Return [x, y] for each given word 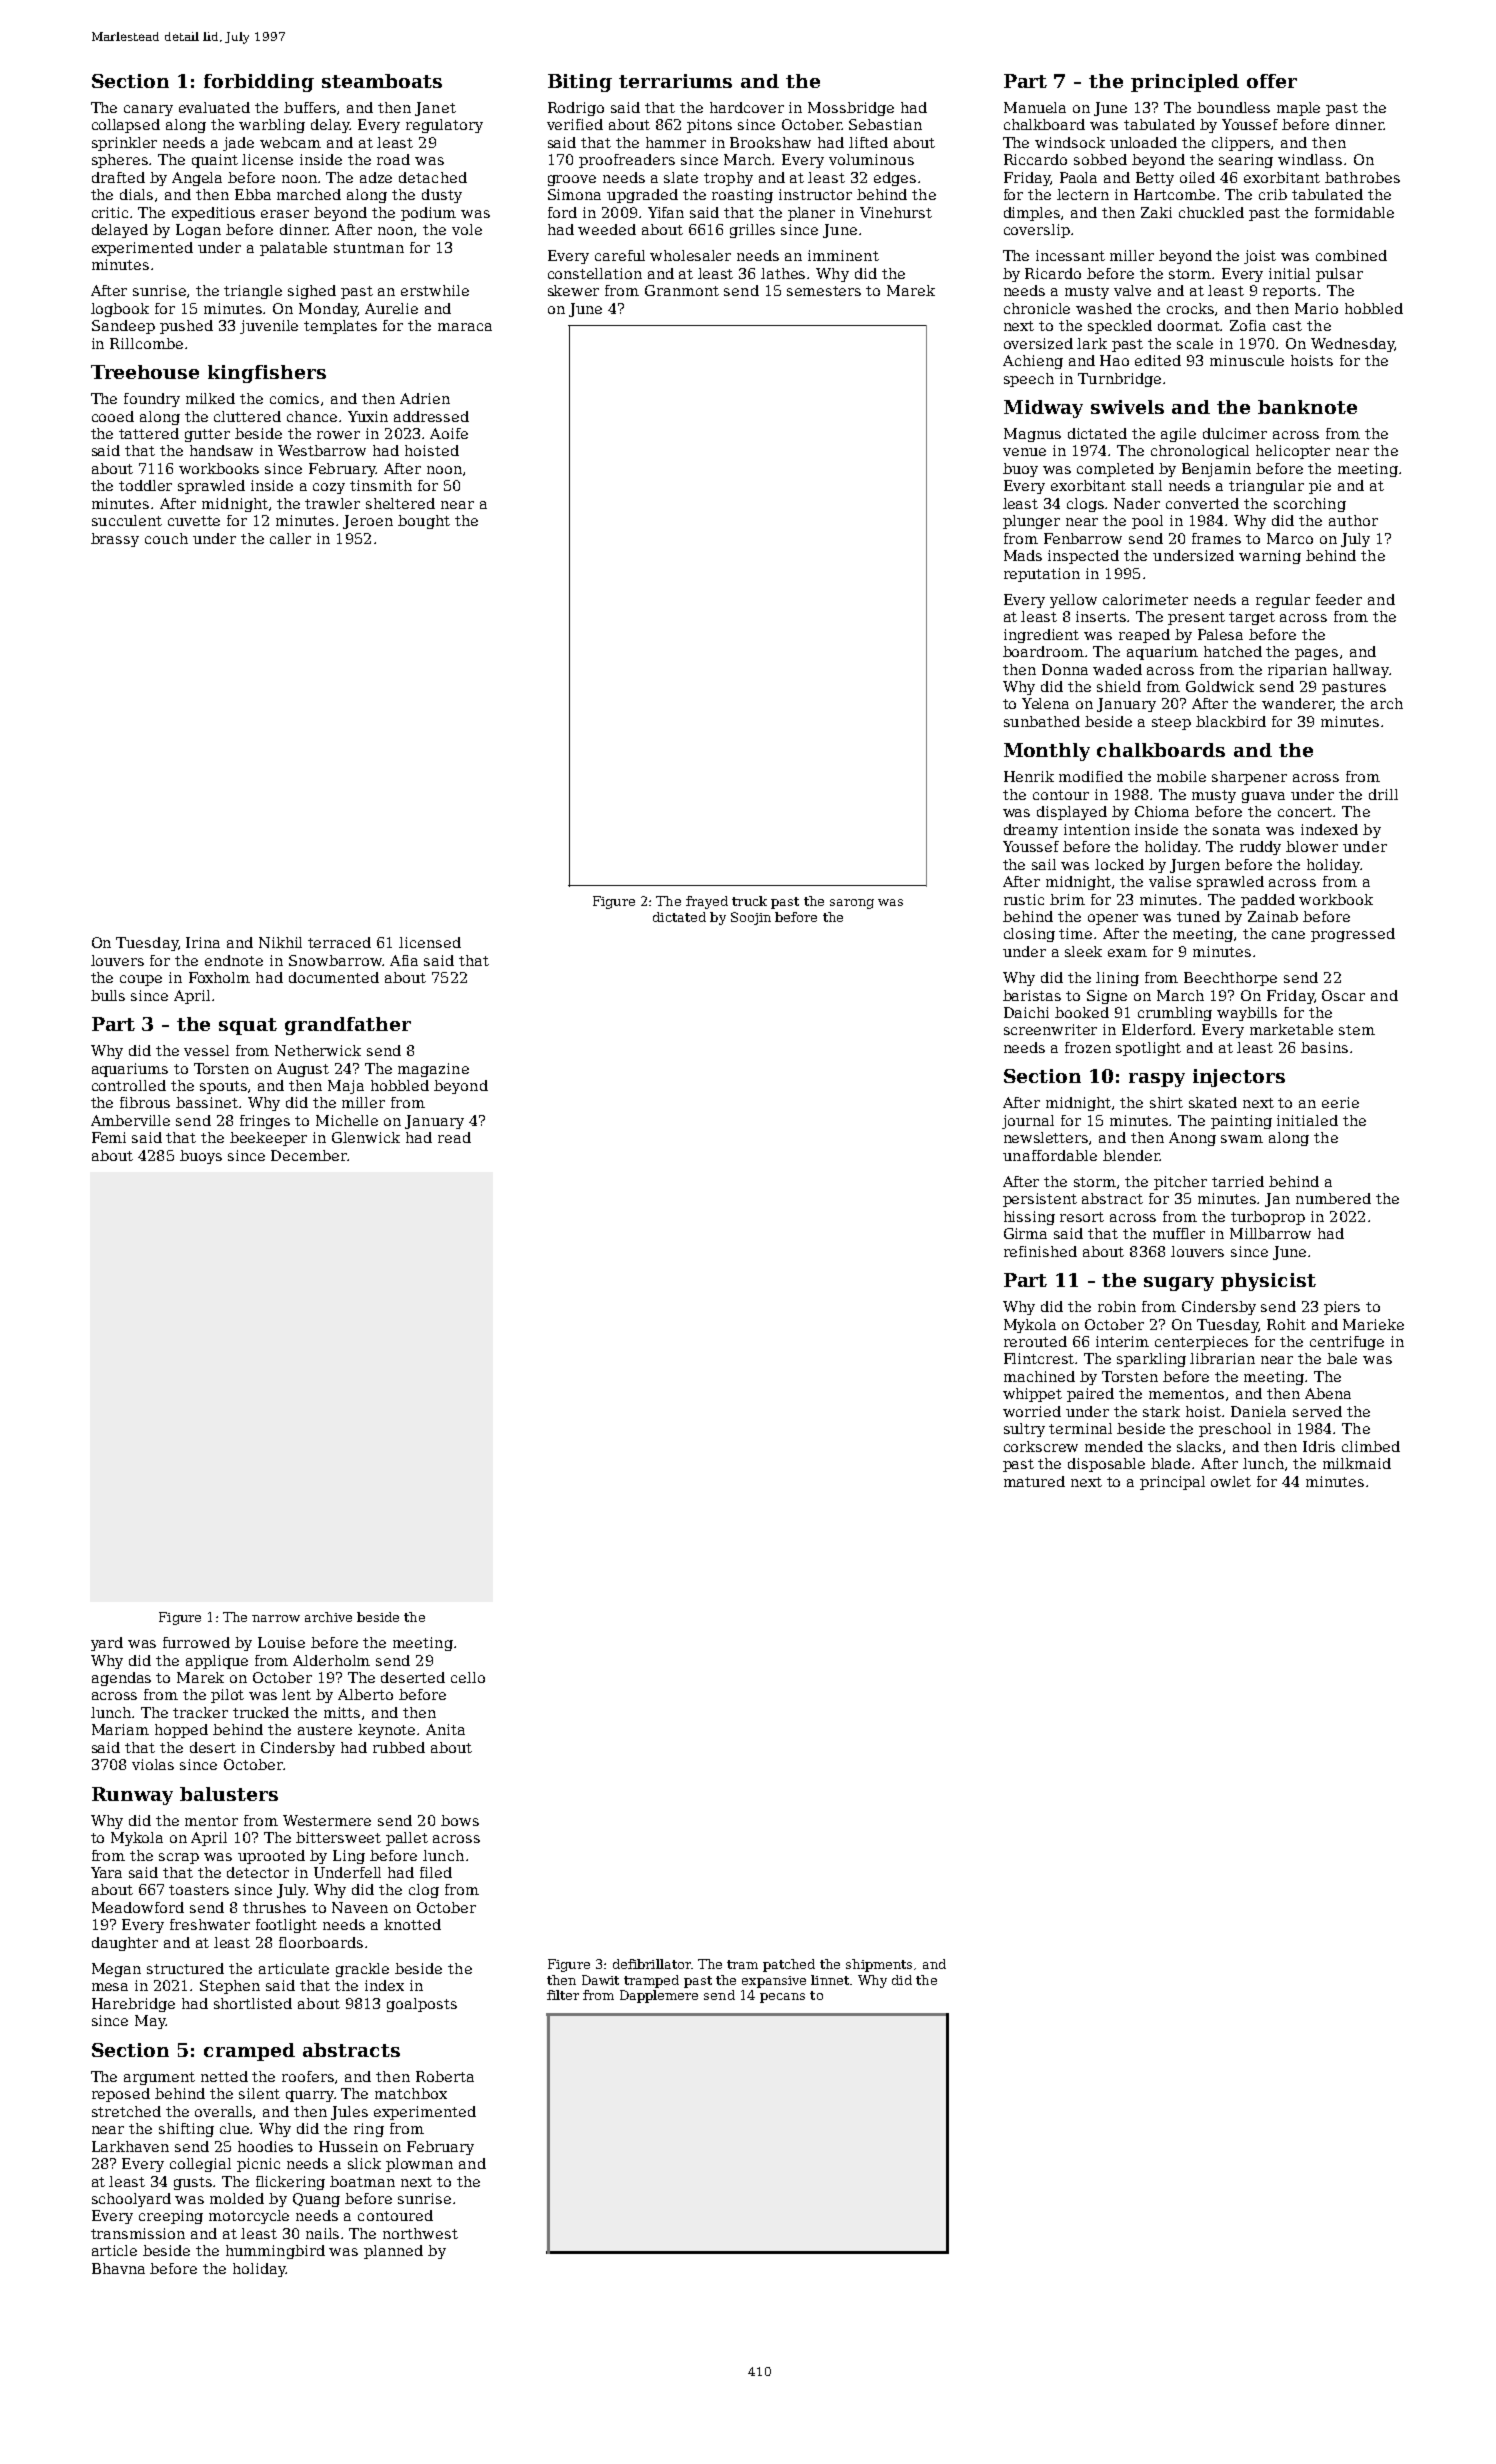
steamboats [382, 81]
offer [1272, 81]
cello [468, 1677]
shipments [879, 1965]
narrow [276, 1618]
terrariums [675, 81]
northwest [420, 2233]
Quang [316, 2200]
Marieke [1373, 1324]
